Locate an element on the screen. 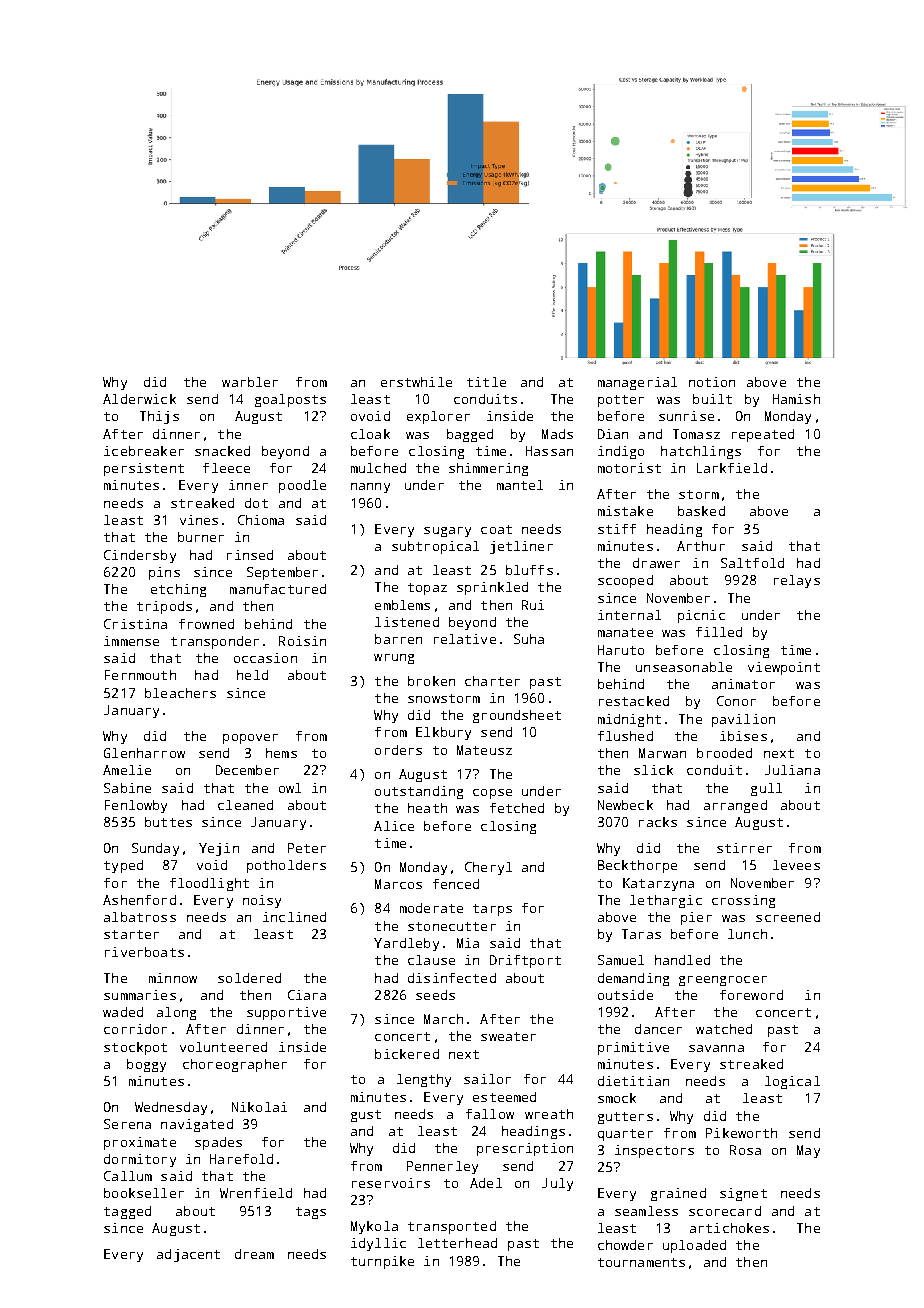 This screenshot has height=1308, width=924. Nikolai is located at coordinates (259, 1107).
